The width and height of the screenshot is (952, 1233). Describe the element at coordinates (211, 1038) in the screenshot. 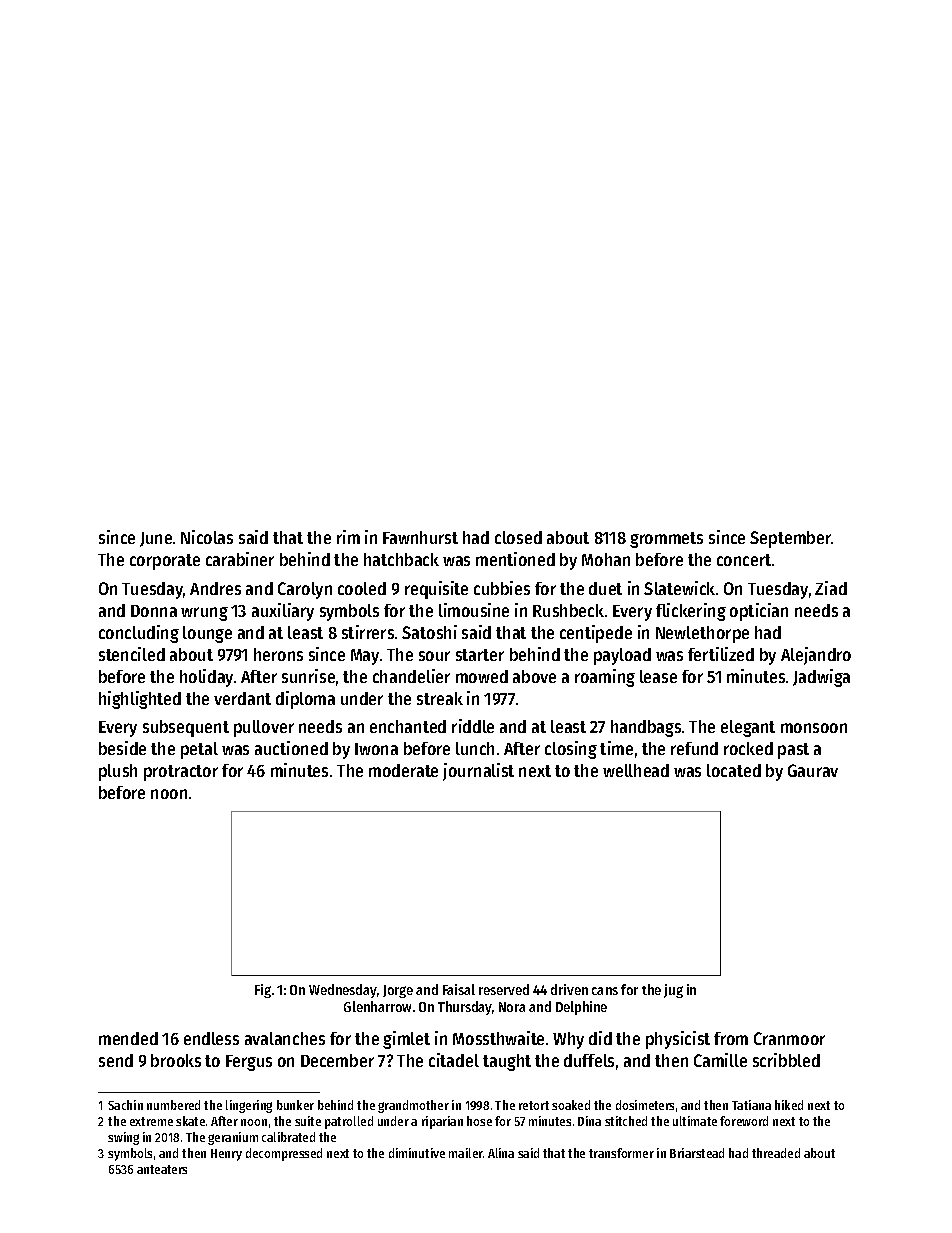

I see `endless` at that location.
